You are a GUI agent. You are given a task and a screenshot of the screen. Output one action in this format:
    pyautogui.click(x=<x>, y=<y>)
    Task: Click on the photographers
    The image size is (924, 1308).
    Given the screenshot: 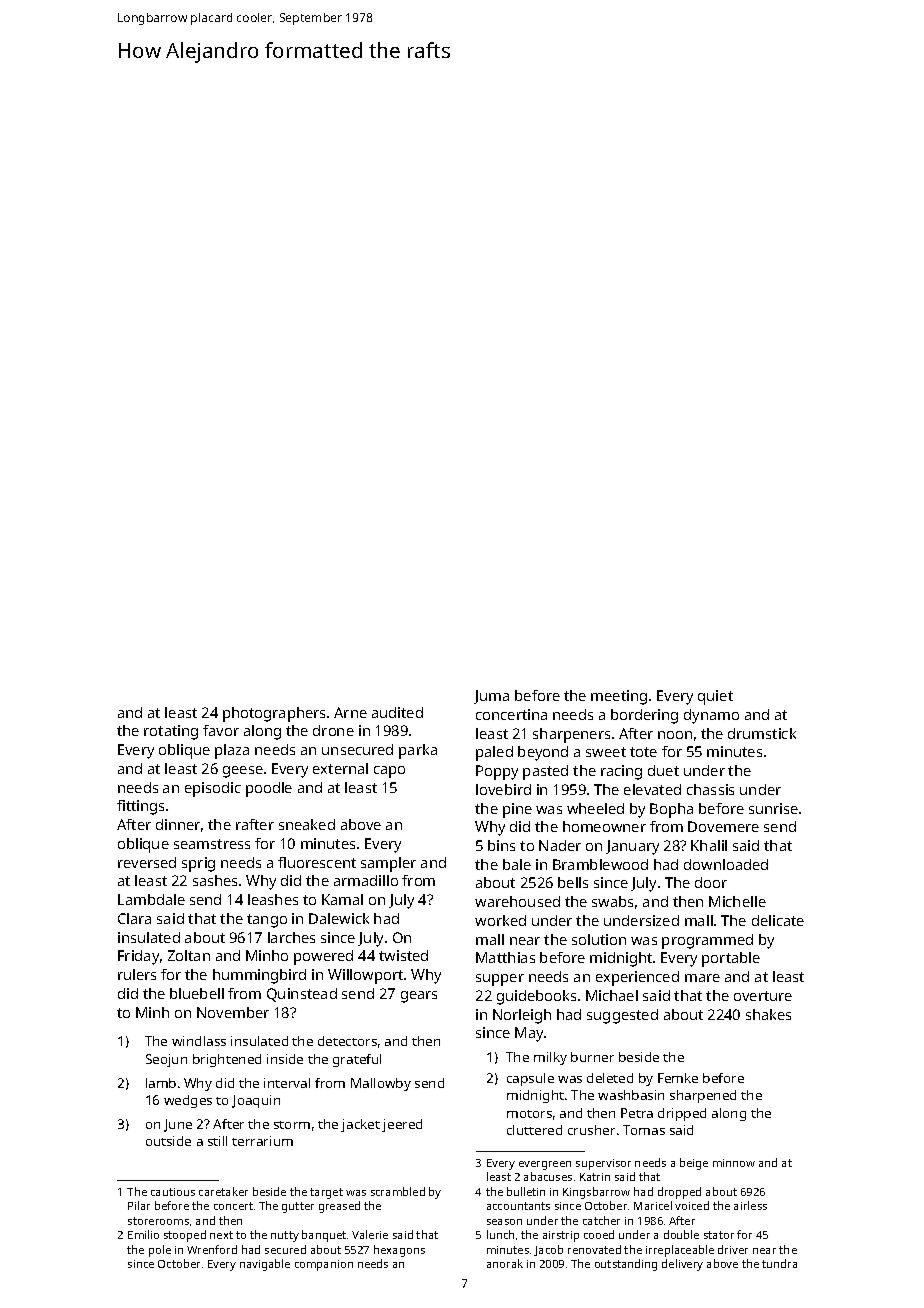 What is the action you would take?
    pyautogui.click(x=274, y=714)
